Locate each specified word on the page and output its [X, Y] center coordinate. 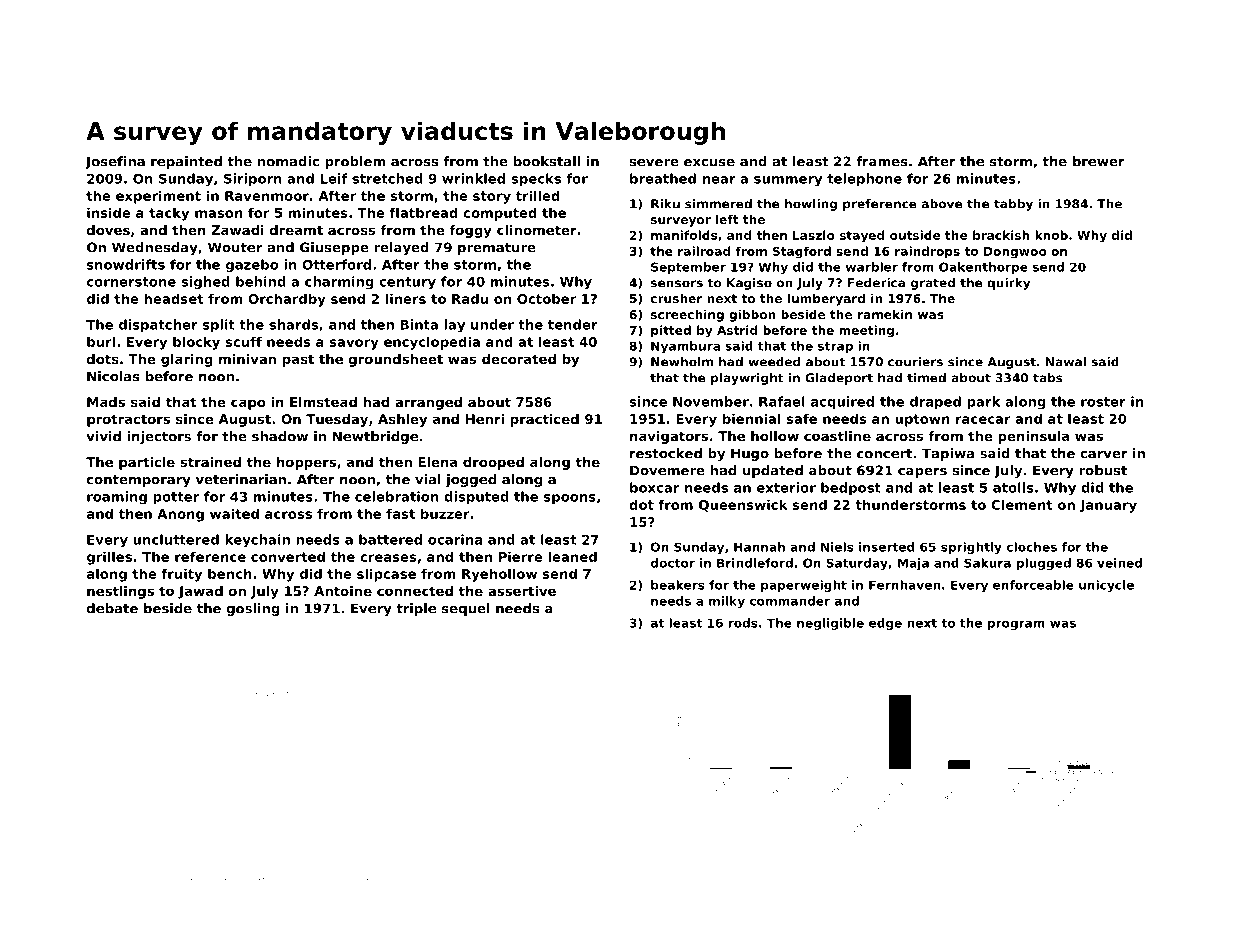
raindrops [927, 252]
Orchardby [287, 300]
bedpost [851, 489]
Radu [470, 298]
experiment [158, 197]
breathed [663, 178]
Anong [180, 515]
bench [230, 573]
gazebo [252, 265]
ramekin [885, 314]
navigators [669, 437]
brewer [1099, 161]
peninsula [1033, 437]
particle [147, 463]
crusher [676, 298]
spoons [570, 499]
